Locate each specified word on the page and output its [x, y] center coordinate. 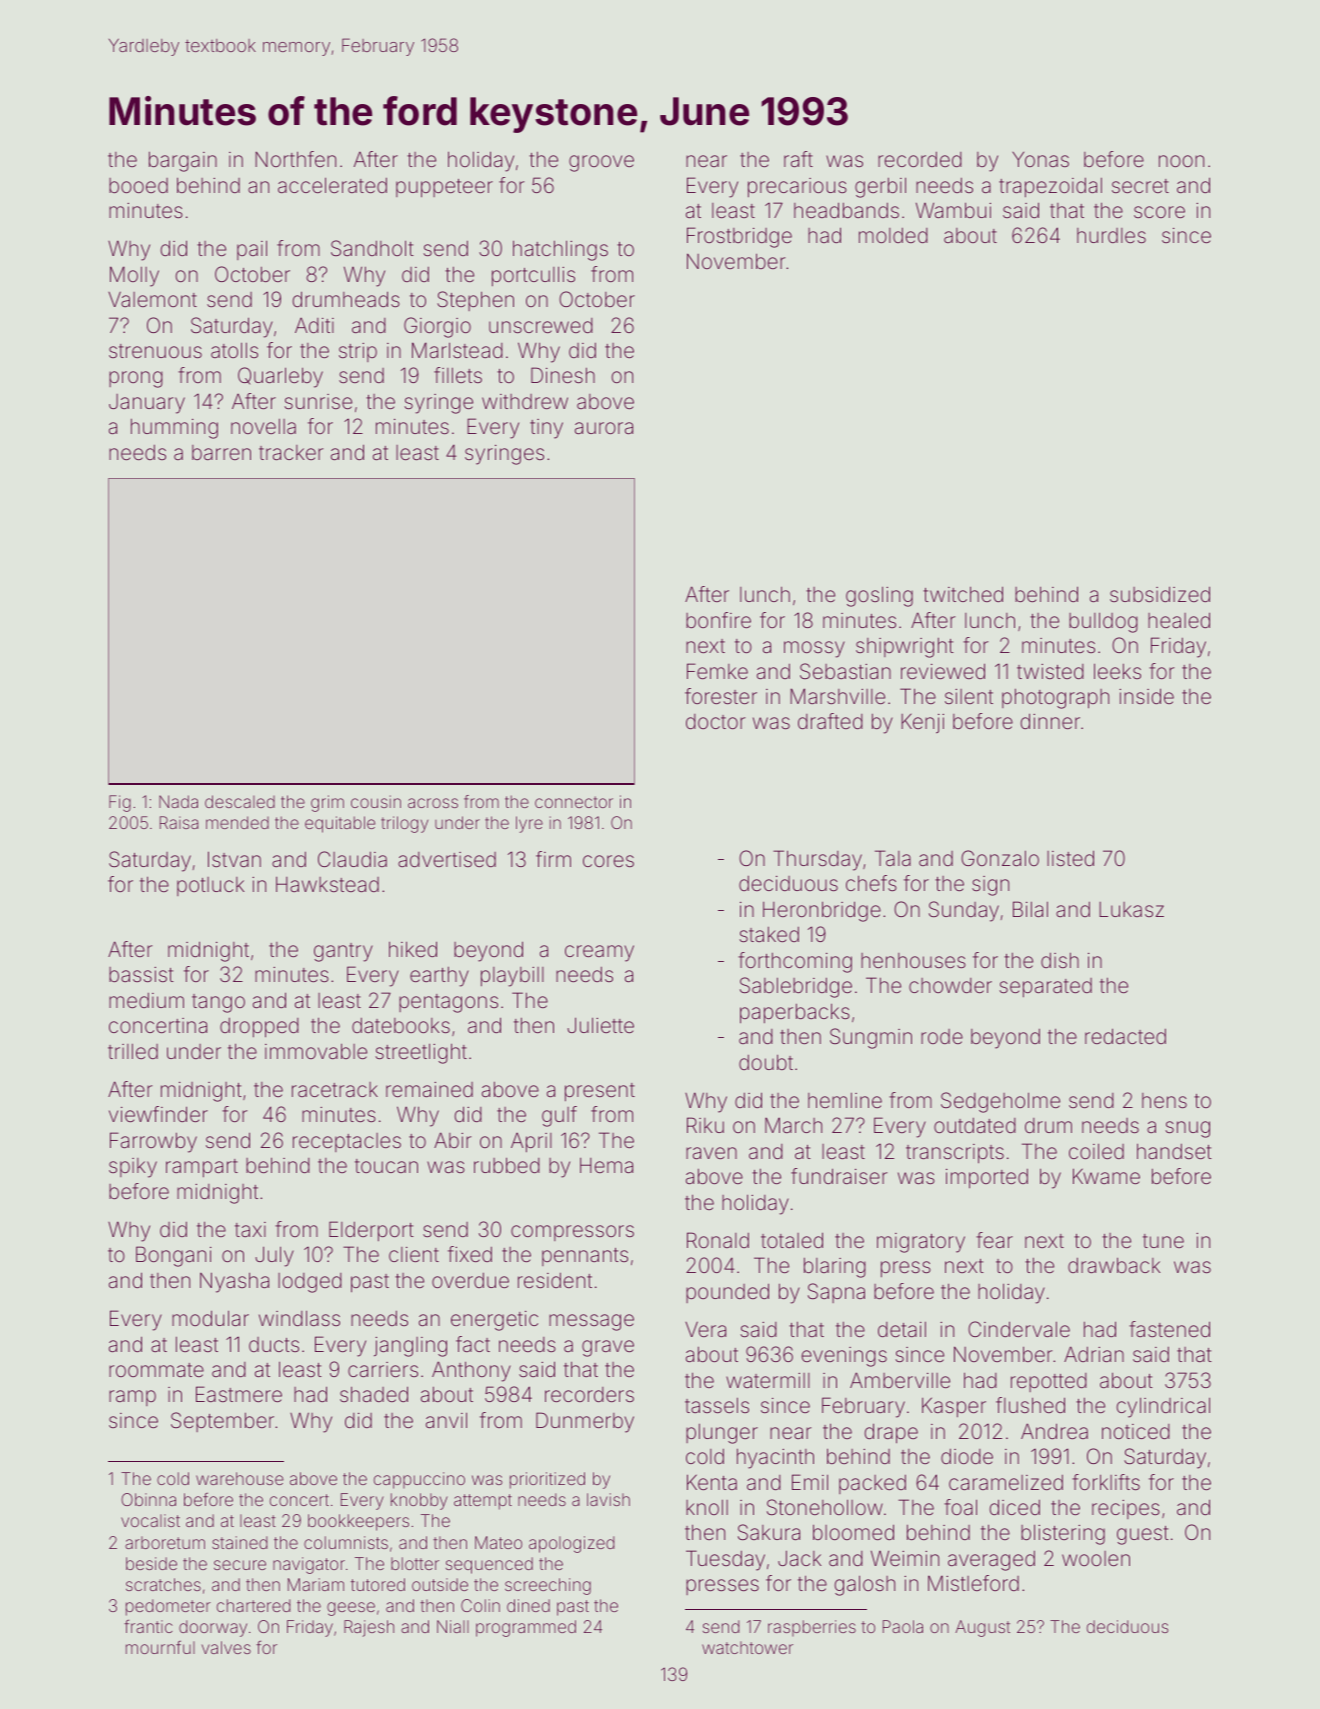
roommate [156, 1370]
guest [1143, 1535]
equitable [340, 824]
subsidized [1160, 594]
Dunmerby [585, 1422]
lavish [608, 1499]
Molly [134, 276]
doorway [213, 1628]
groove [601, 163]
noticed [1136, 1431]
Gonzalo [1000, 858]
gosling [879, 596]
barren [221, 452]
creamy [599, 953]
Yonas [1040, 159]
